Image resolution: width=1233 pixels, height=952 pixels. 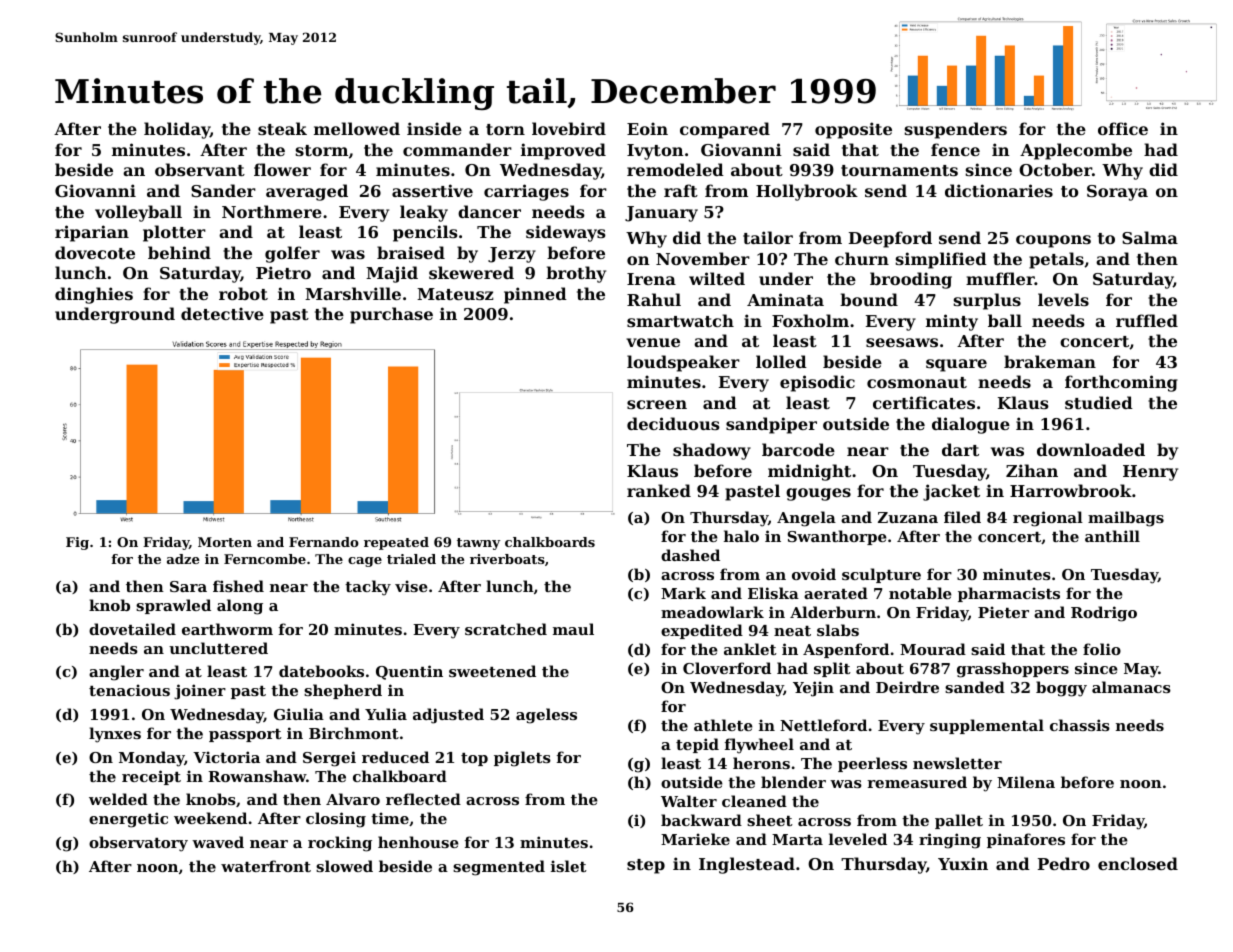 What do you see at coordinates (725, 130) in the document?
I see `compared` at bounding box center [725, 130].
